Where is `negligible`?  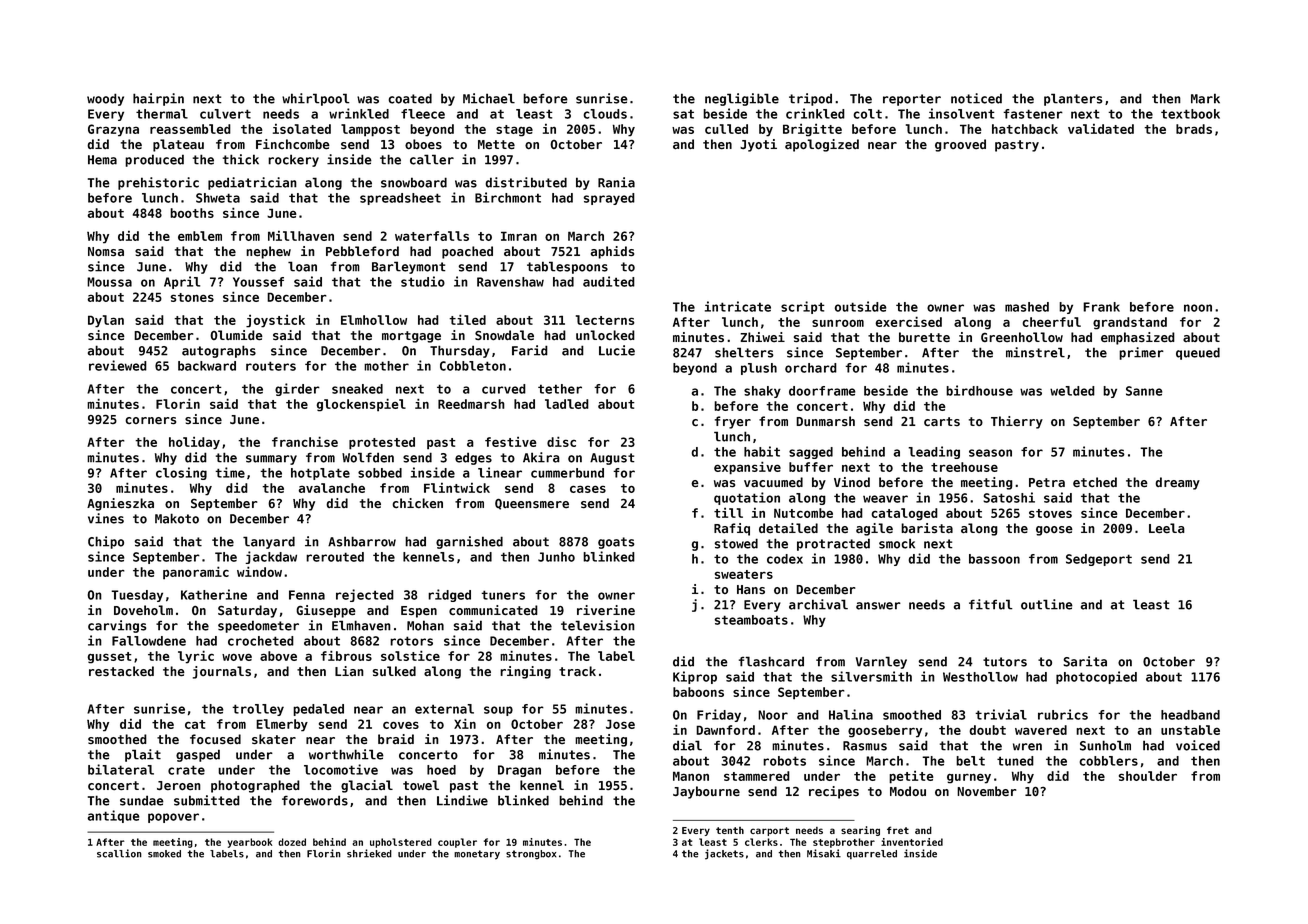 negligible is located at coordinates (742, 99).
